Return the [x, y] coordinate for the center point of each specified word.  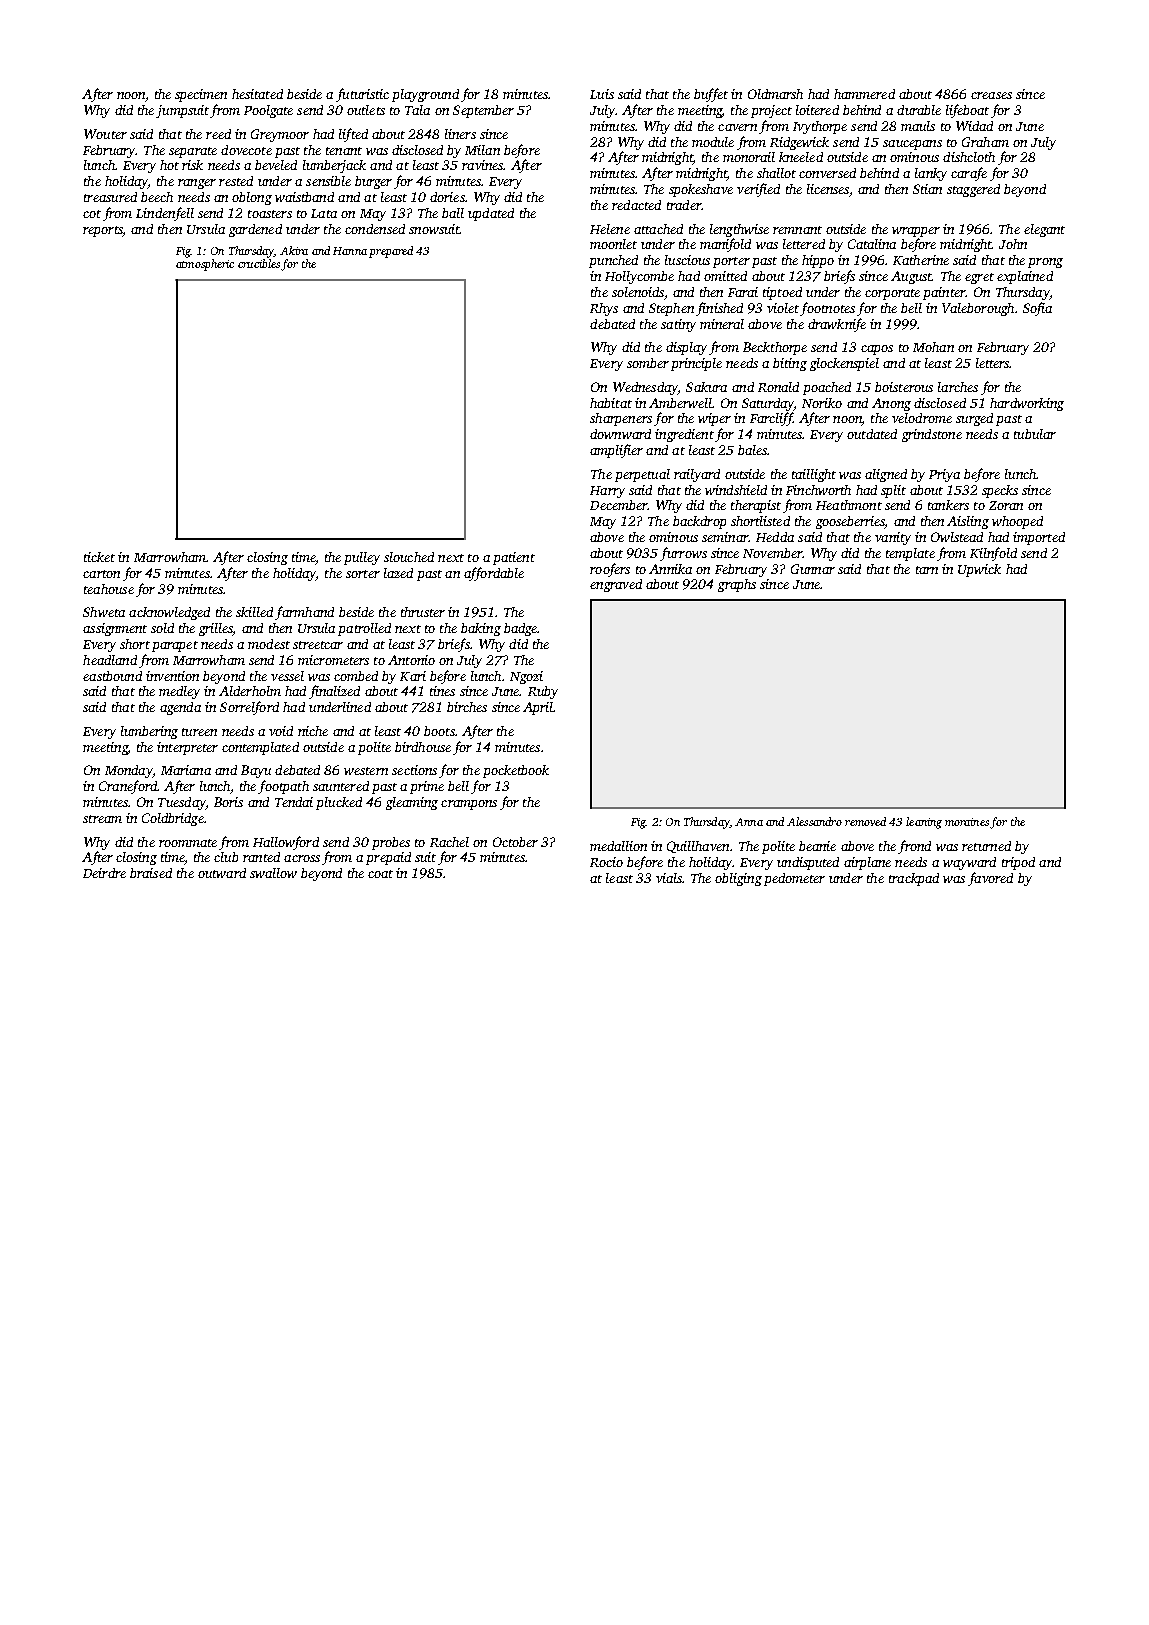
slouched [409, 557]
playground [425, 95]
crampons [469, 805]
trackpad [914, 879]
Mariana [186, 770]
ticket [99, 557]
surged [974, 419]
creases [991, 95]
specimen [201, 95]
